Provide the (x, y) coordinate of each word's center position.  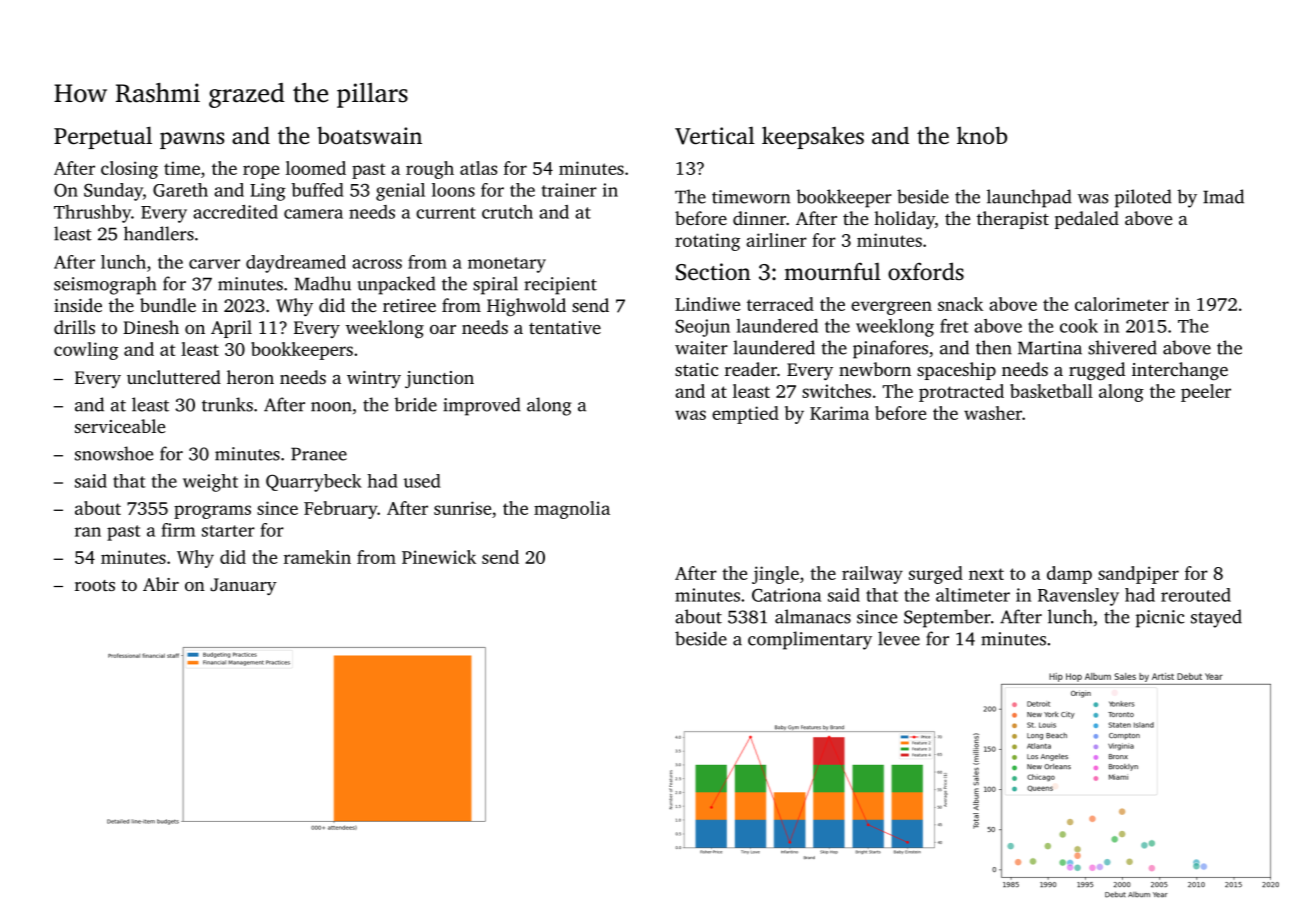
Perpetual (103, 137)
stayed (1216, 618)
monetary (507, 265)
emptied (745, 415)
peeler (1206, 393)
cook (1079, 326)
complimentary (810, 640)
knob (982, 135)
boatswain (369, 135)
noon (331, 407)
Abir (161, 584)
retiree (409, 305)
